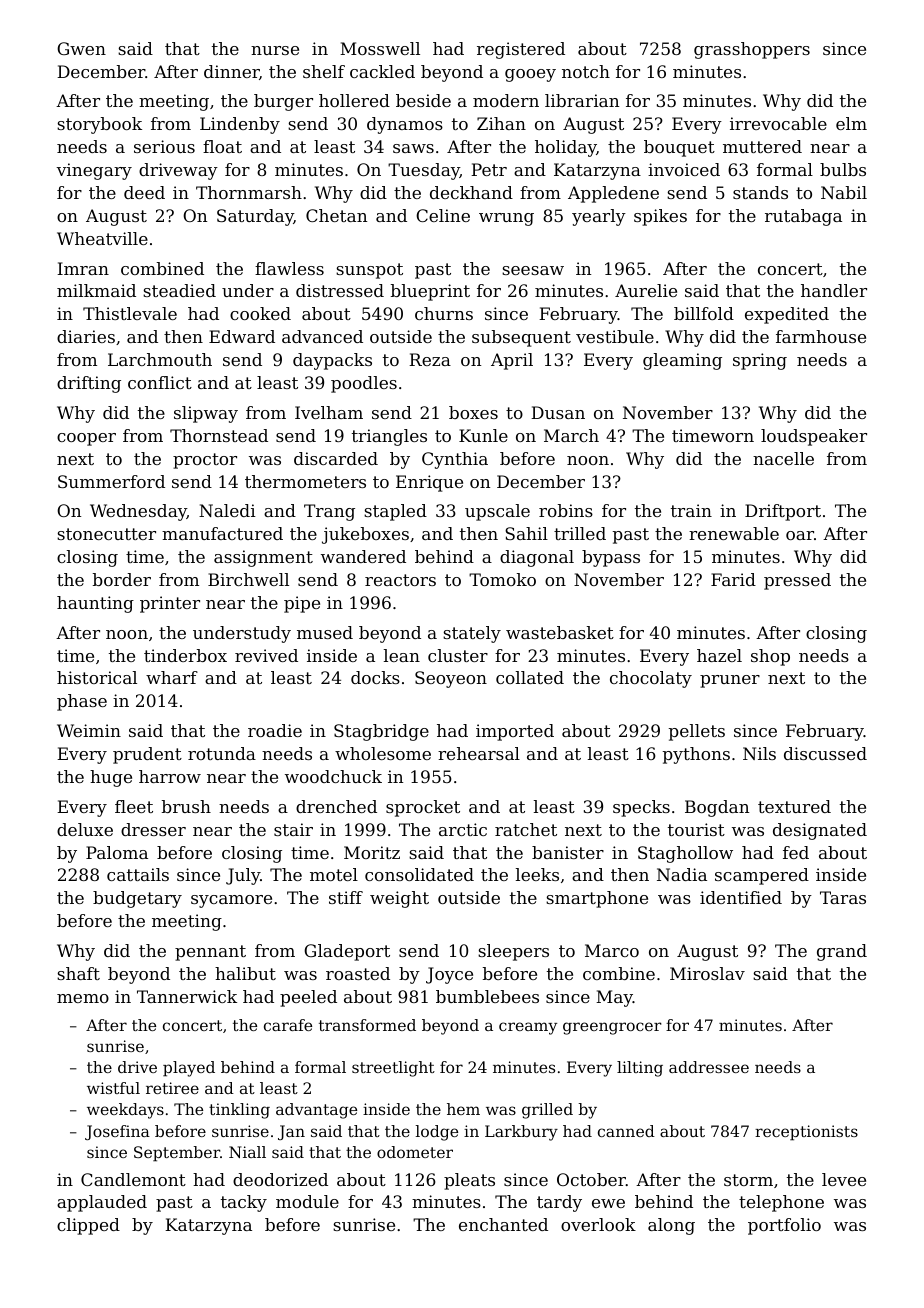  I want to click on clipped, so click(88, 1226).
